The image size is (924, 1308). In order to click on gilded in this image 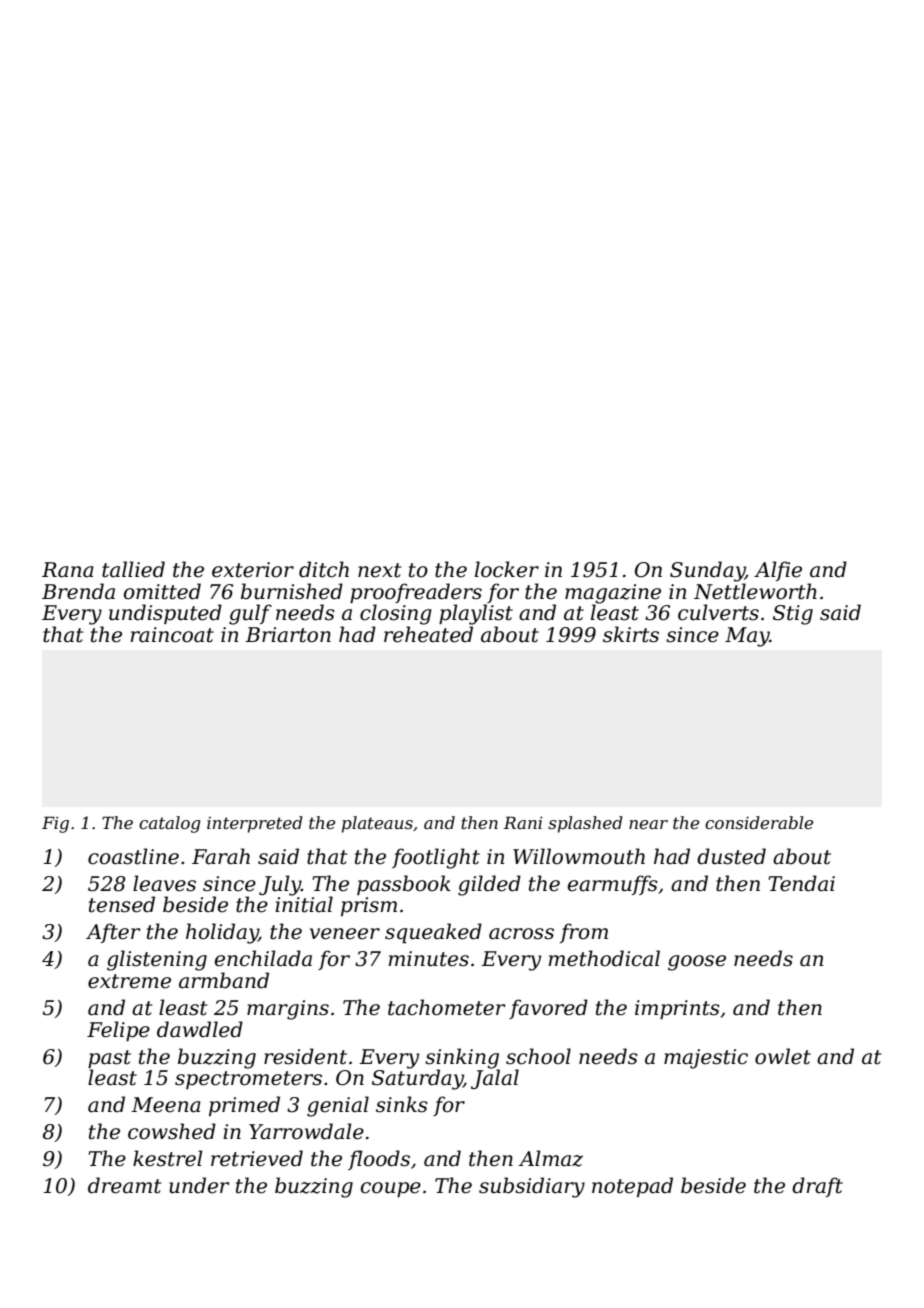, I will do `click(489, 885)`.
